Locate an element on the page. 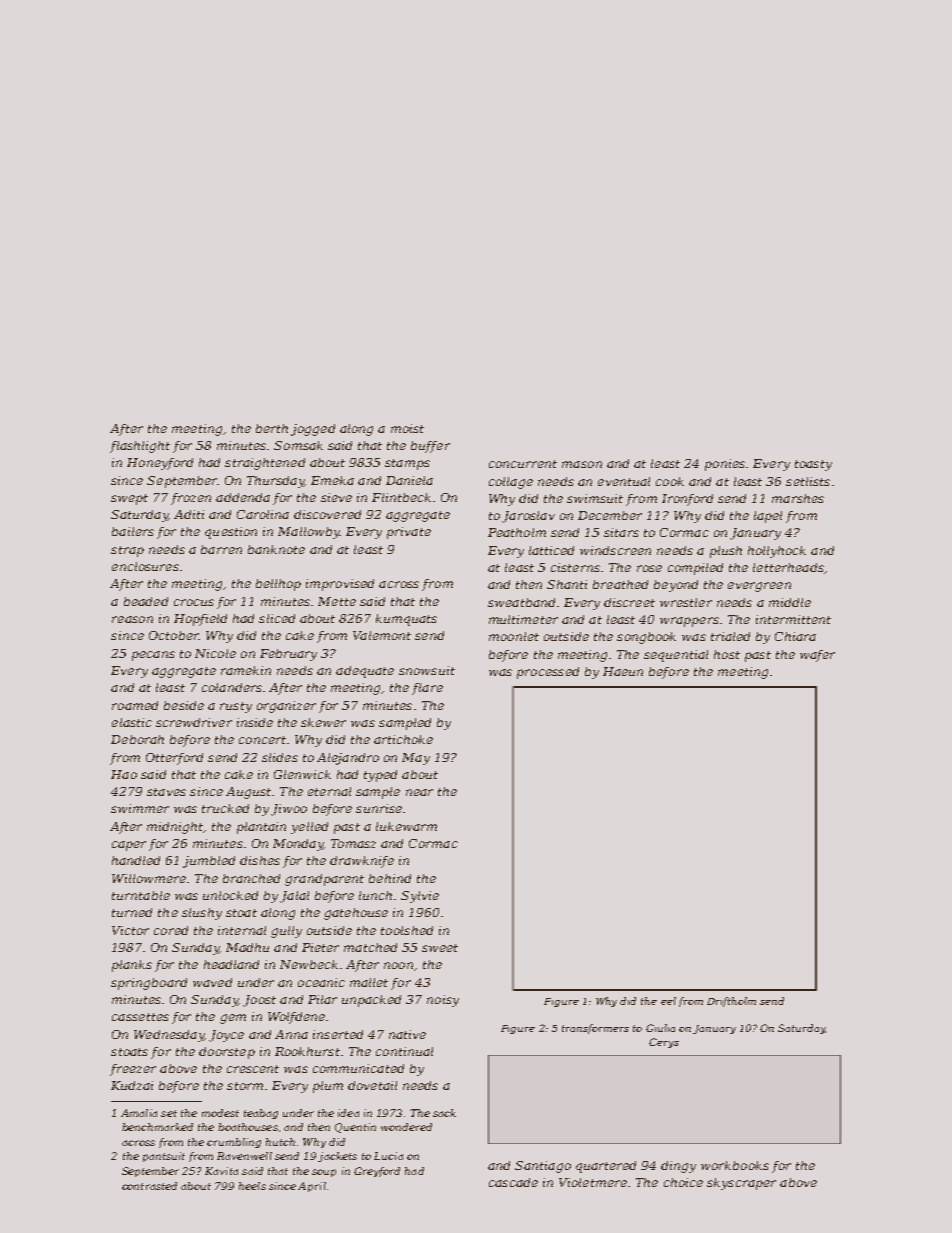  Aditi is located at coordinates (189, 514).
